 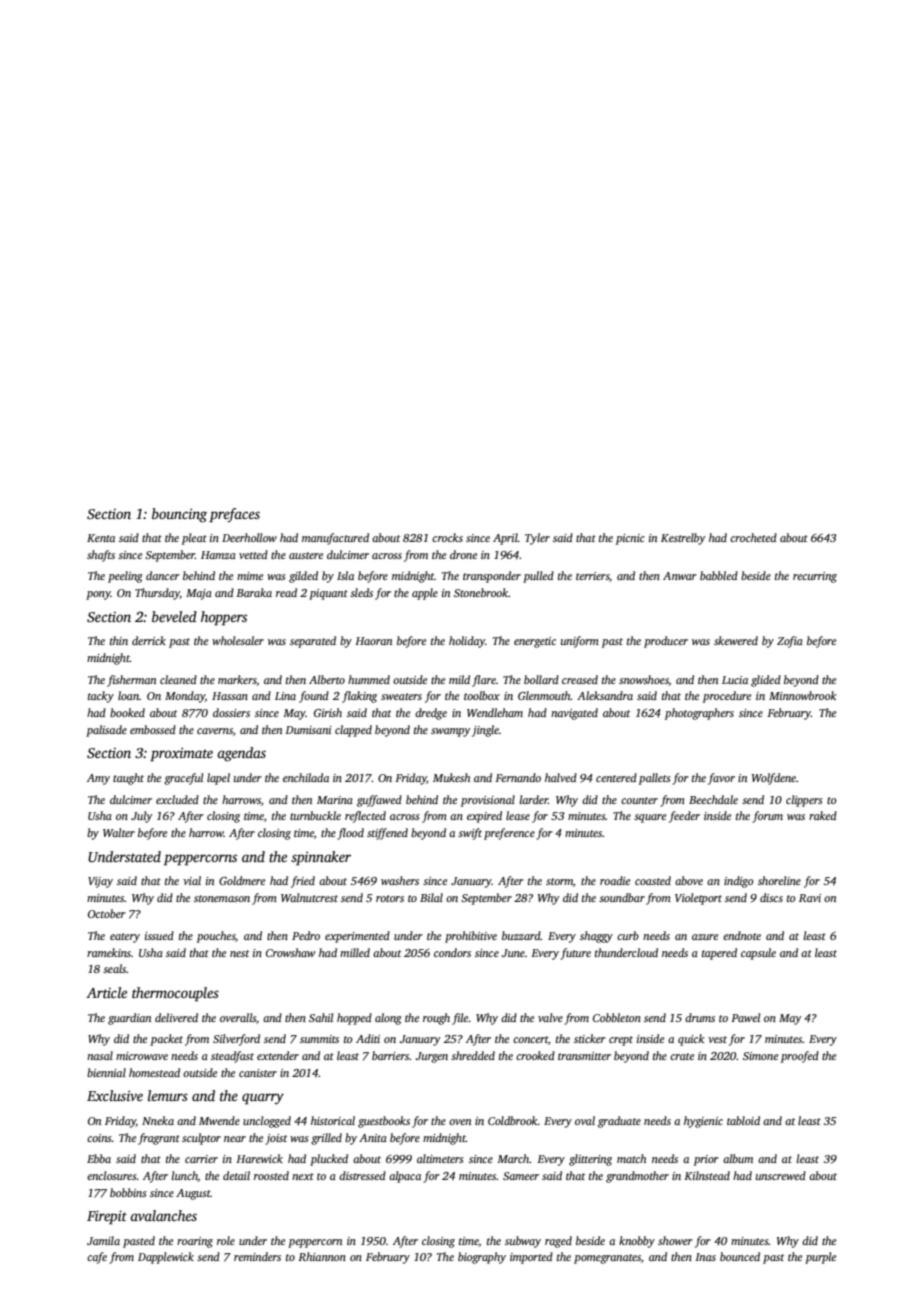 I want to click on imported, so click(x=531, y=1258).
